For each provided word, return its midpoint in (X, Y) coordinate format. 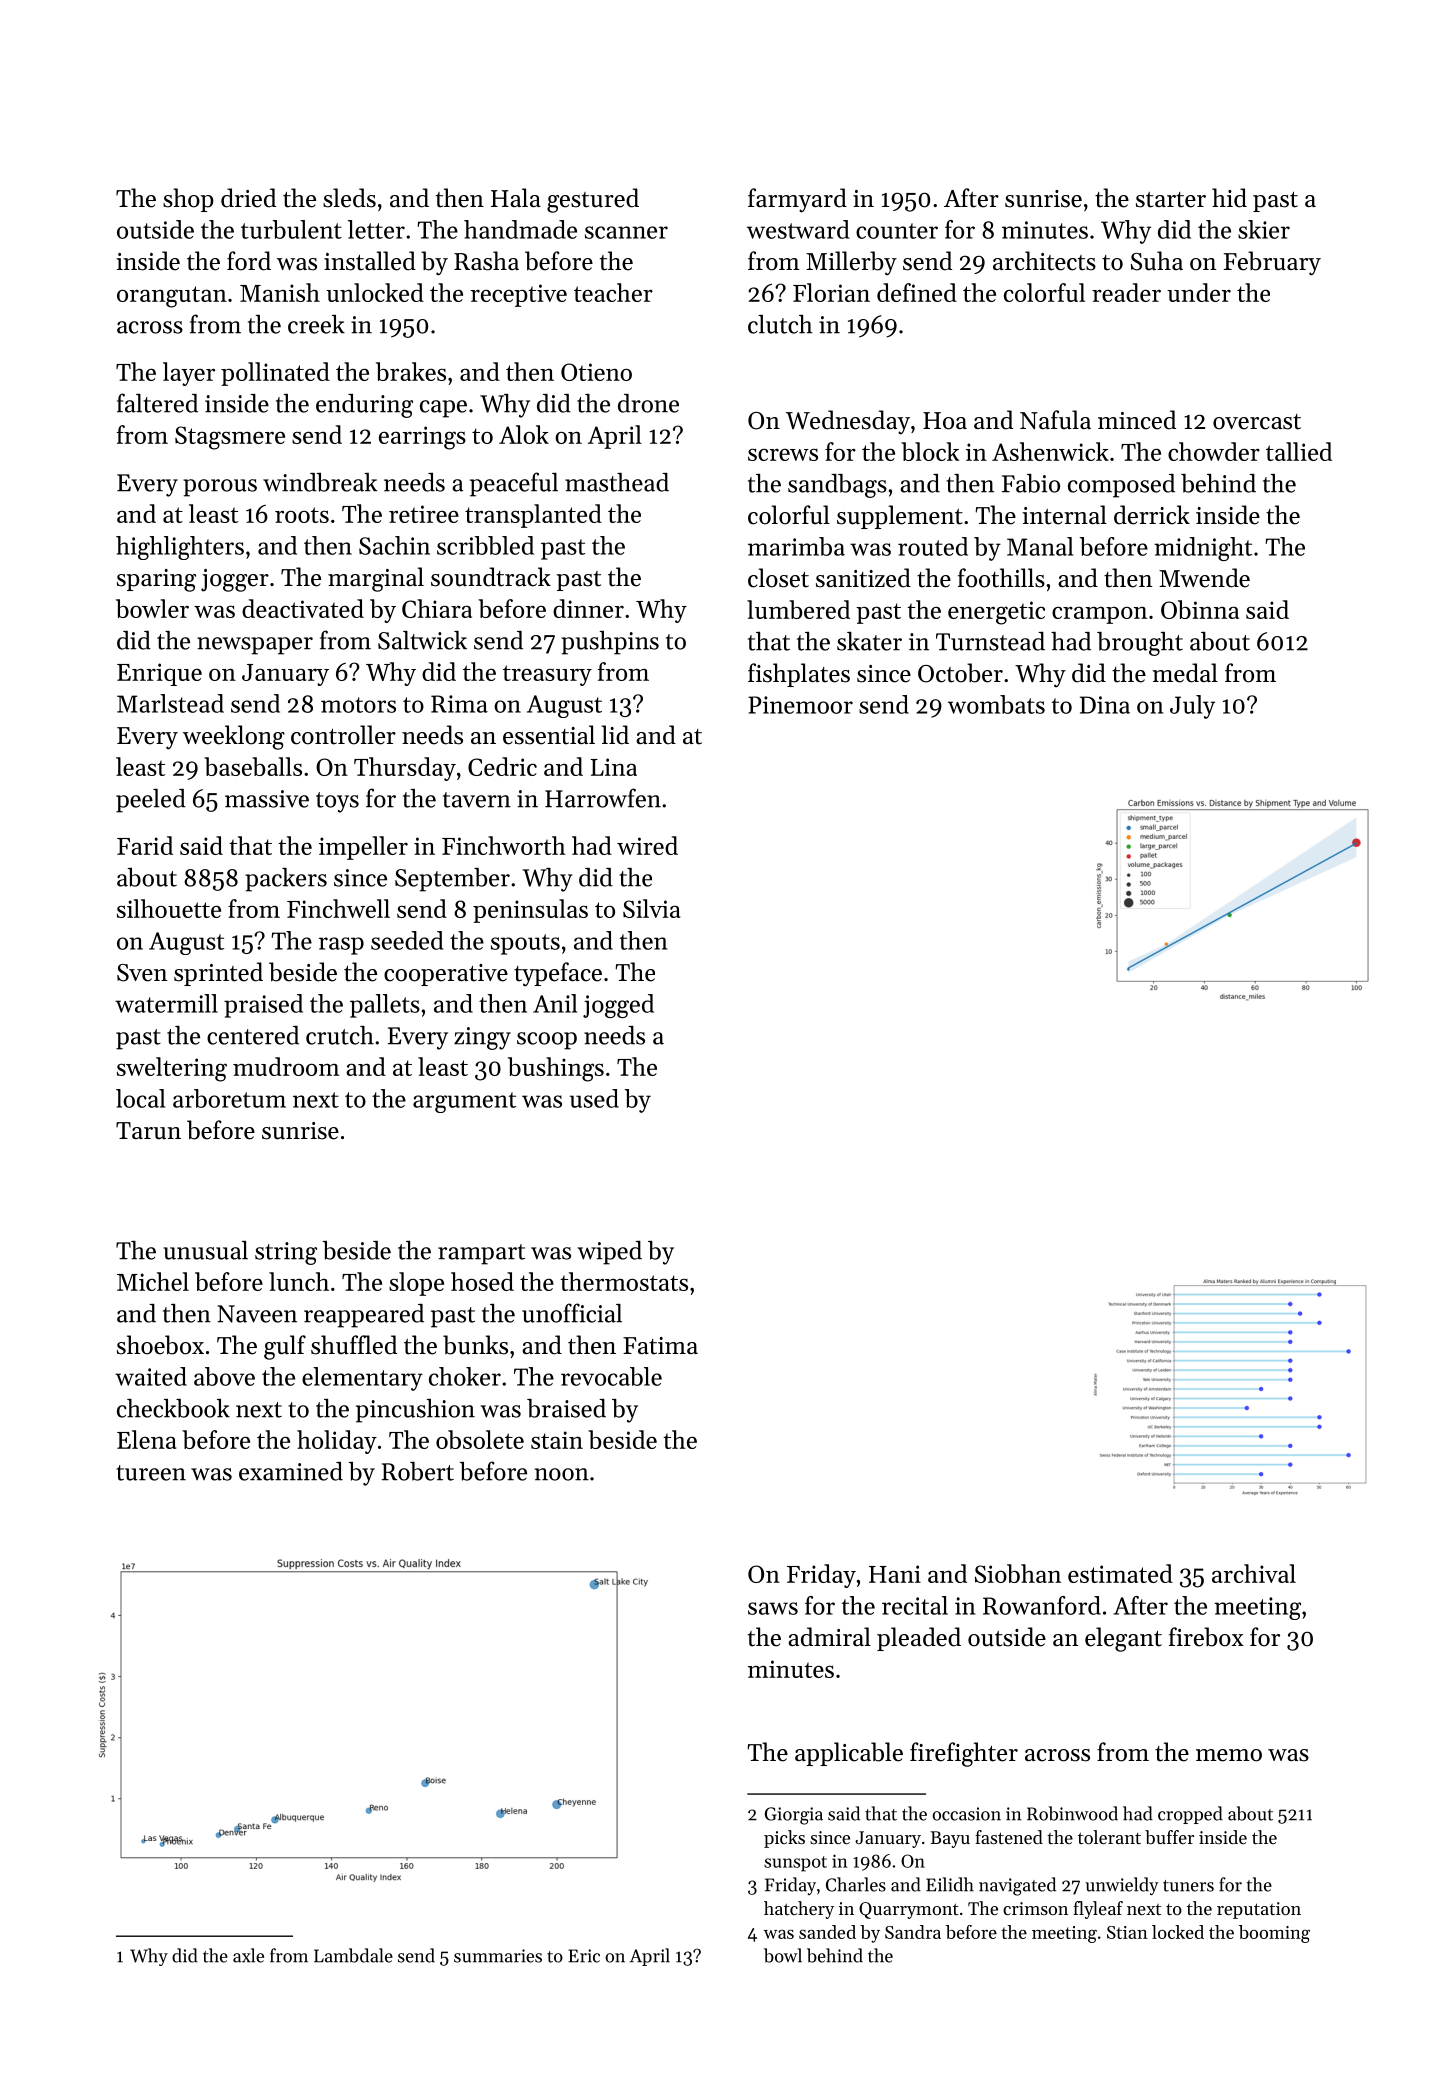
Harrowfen (603, 798)
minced (1137, 420)
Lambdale (353, 1955)
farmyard (797, 200)
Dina (1105, 705)
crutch (340, 1035)
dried (248, 198)
